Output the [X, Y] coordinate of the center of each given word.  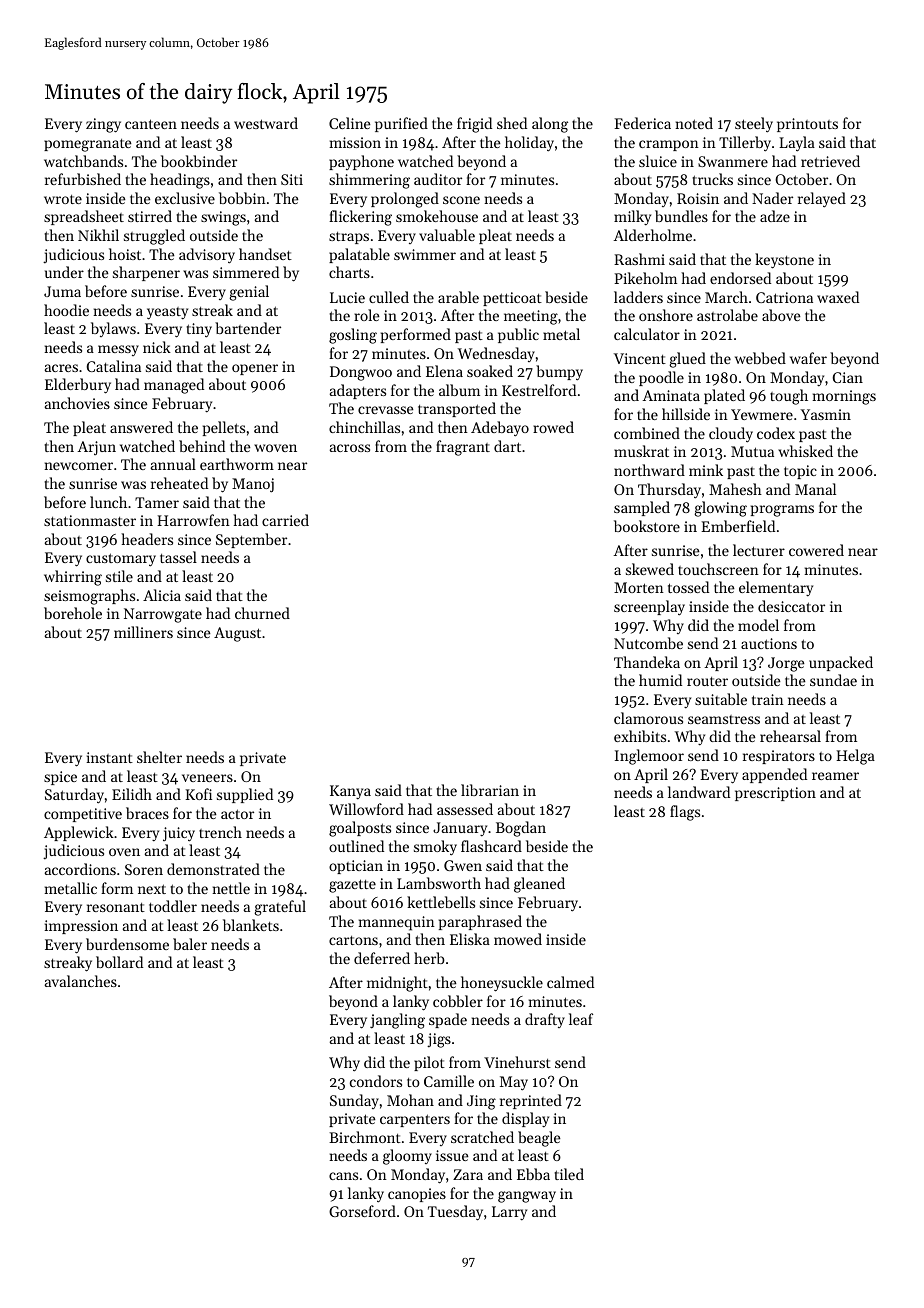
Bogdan [521, 829]
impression [81, 927]
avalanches [81, 981]
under [64, 272]
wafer [808, 358]
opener [255, 369]
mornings [844, 397]
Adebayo [500, 429]
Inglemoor [649, 757]
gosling [353, 336]
